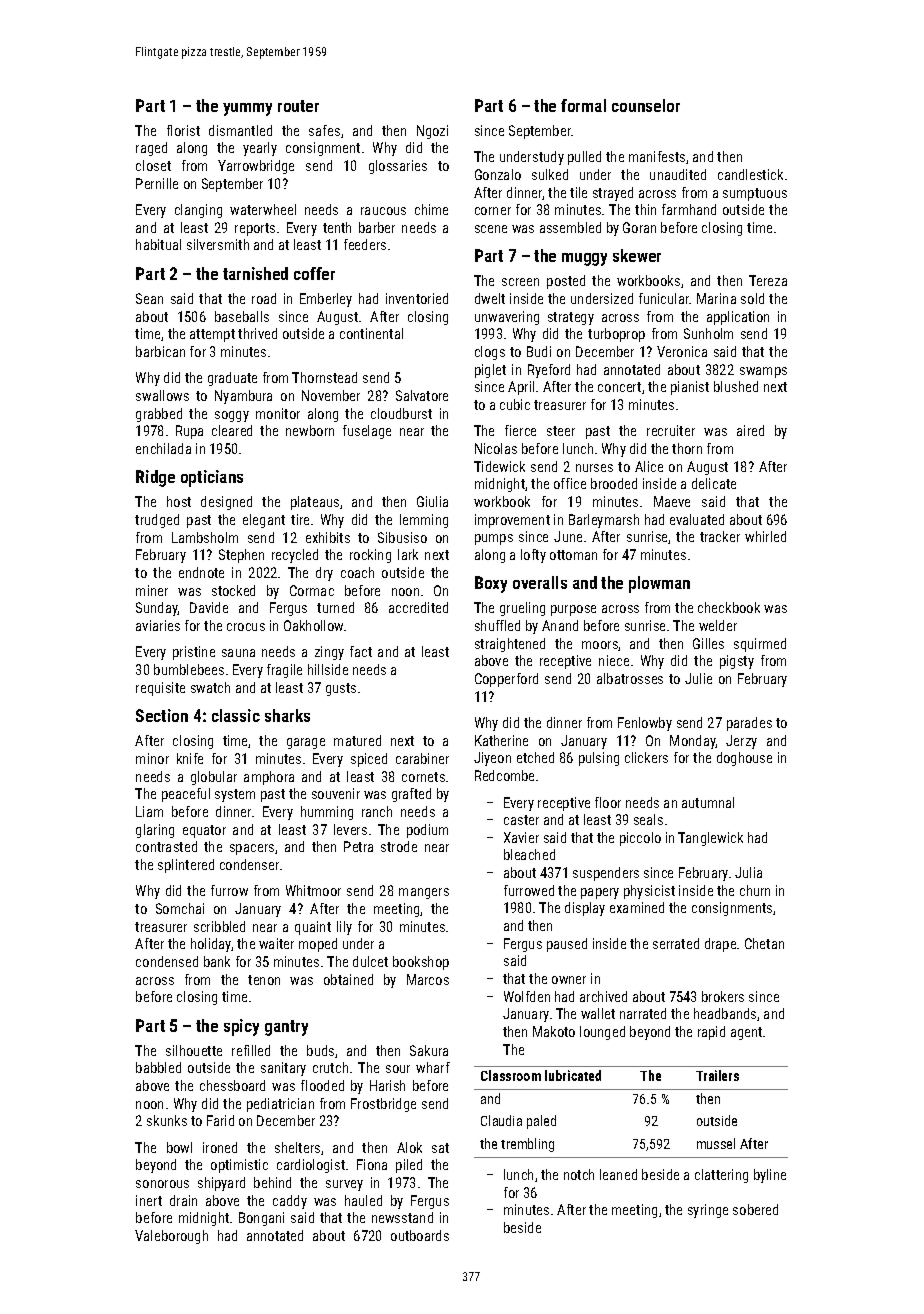 This screenshot has width=924, height=1314. Describe the element at coordinates (549, 371) in the screenshot. I see `Ryeford` at that location.
